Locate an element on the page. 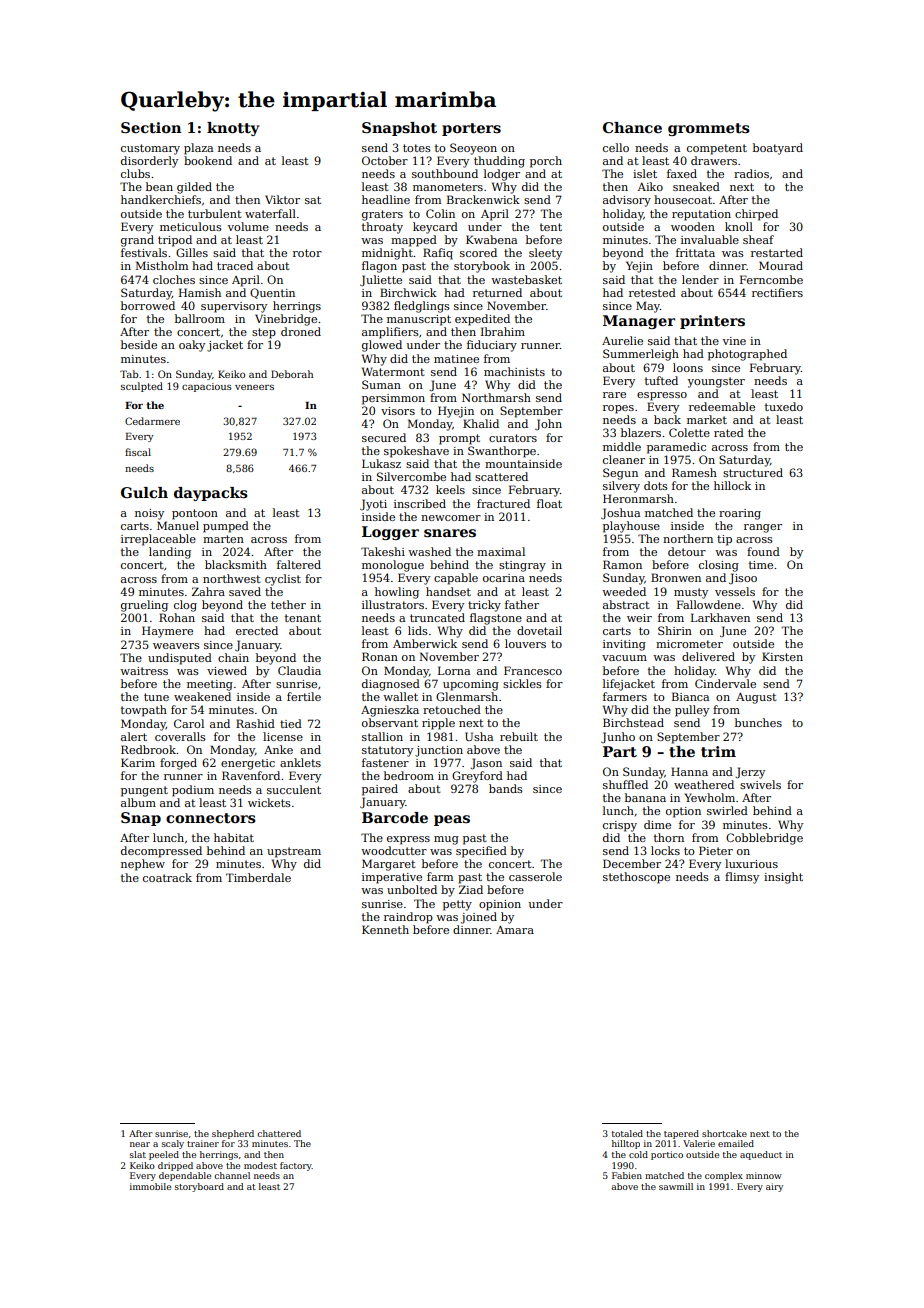 The image size is (924, 1308). Watermont is located at coordinates (393, 371).
